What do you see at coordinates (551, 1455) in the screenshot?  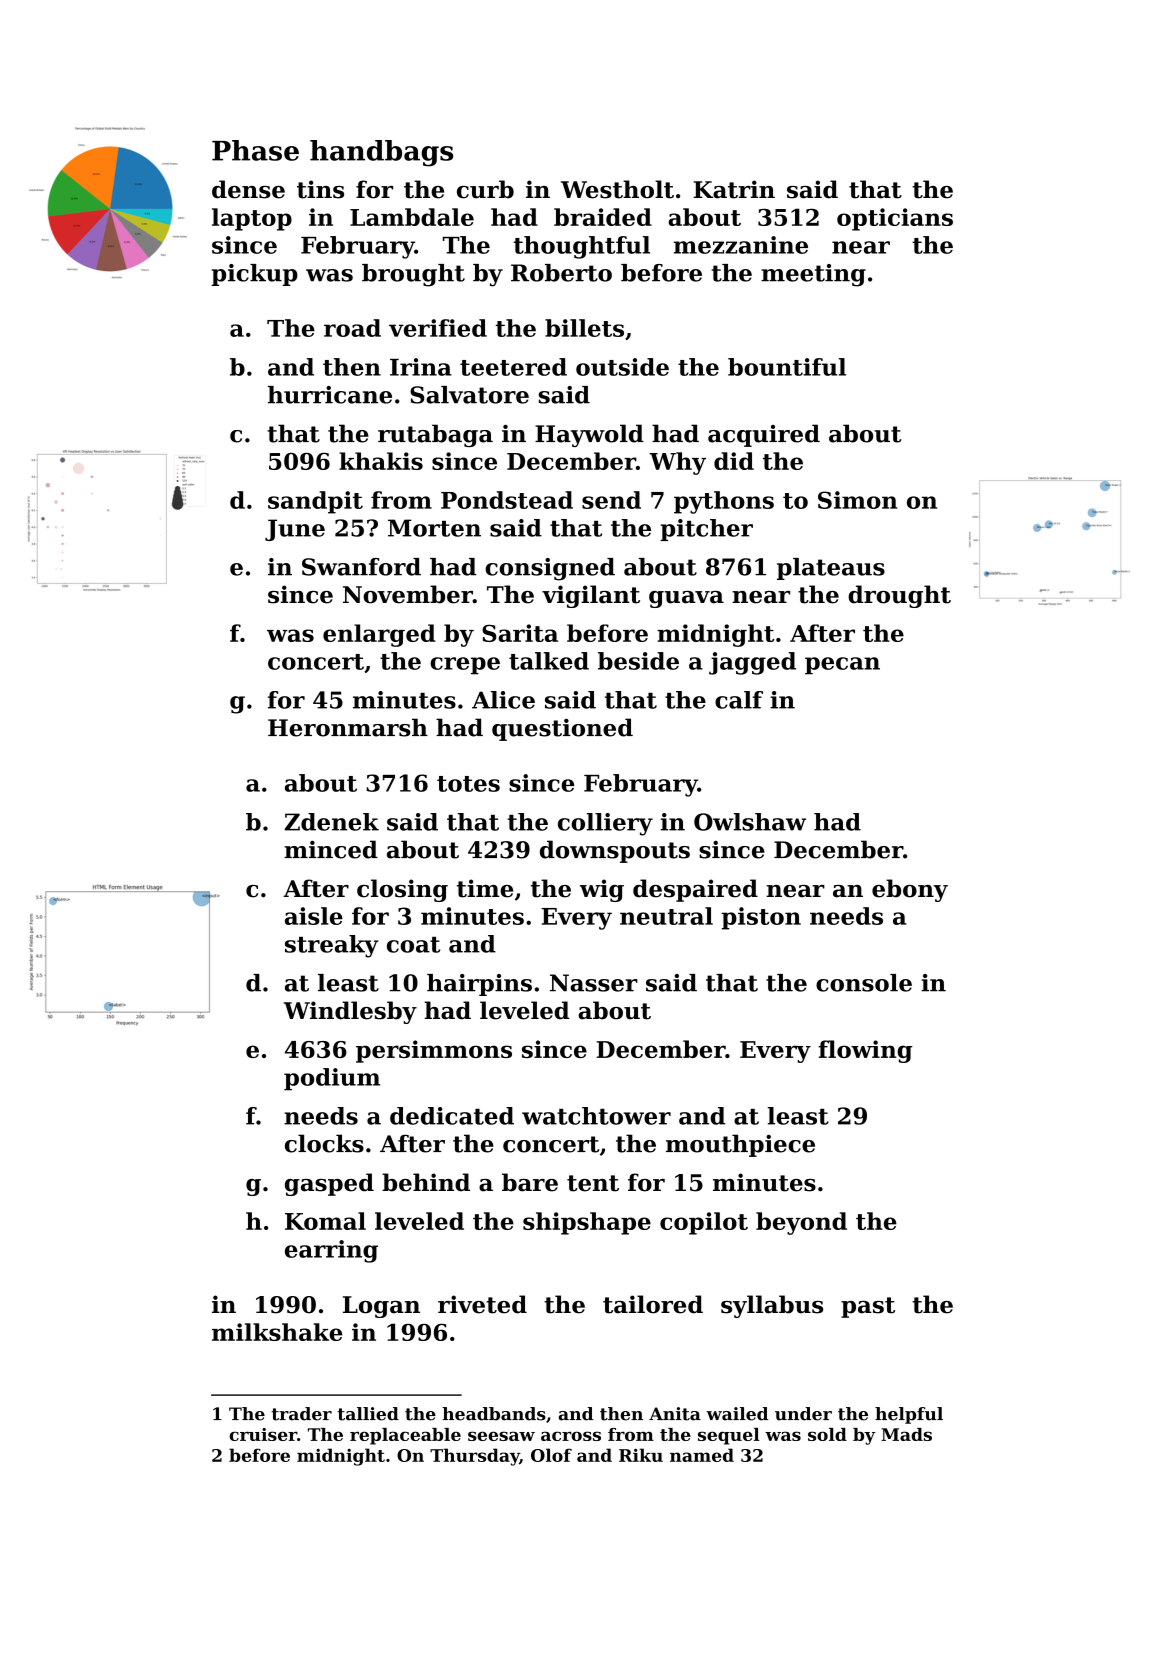 I see `Olof` at bounding box center [551, 1455].
